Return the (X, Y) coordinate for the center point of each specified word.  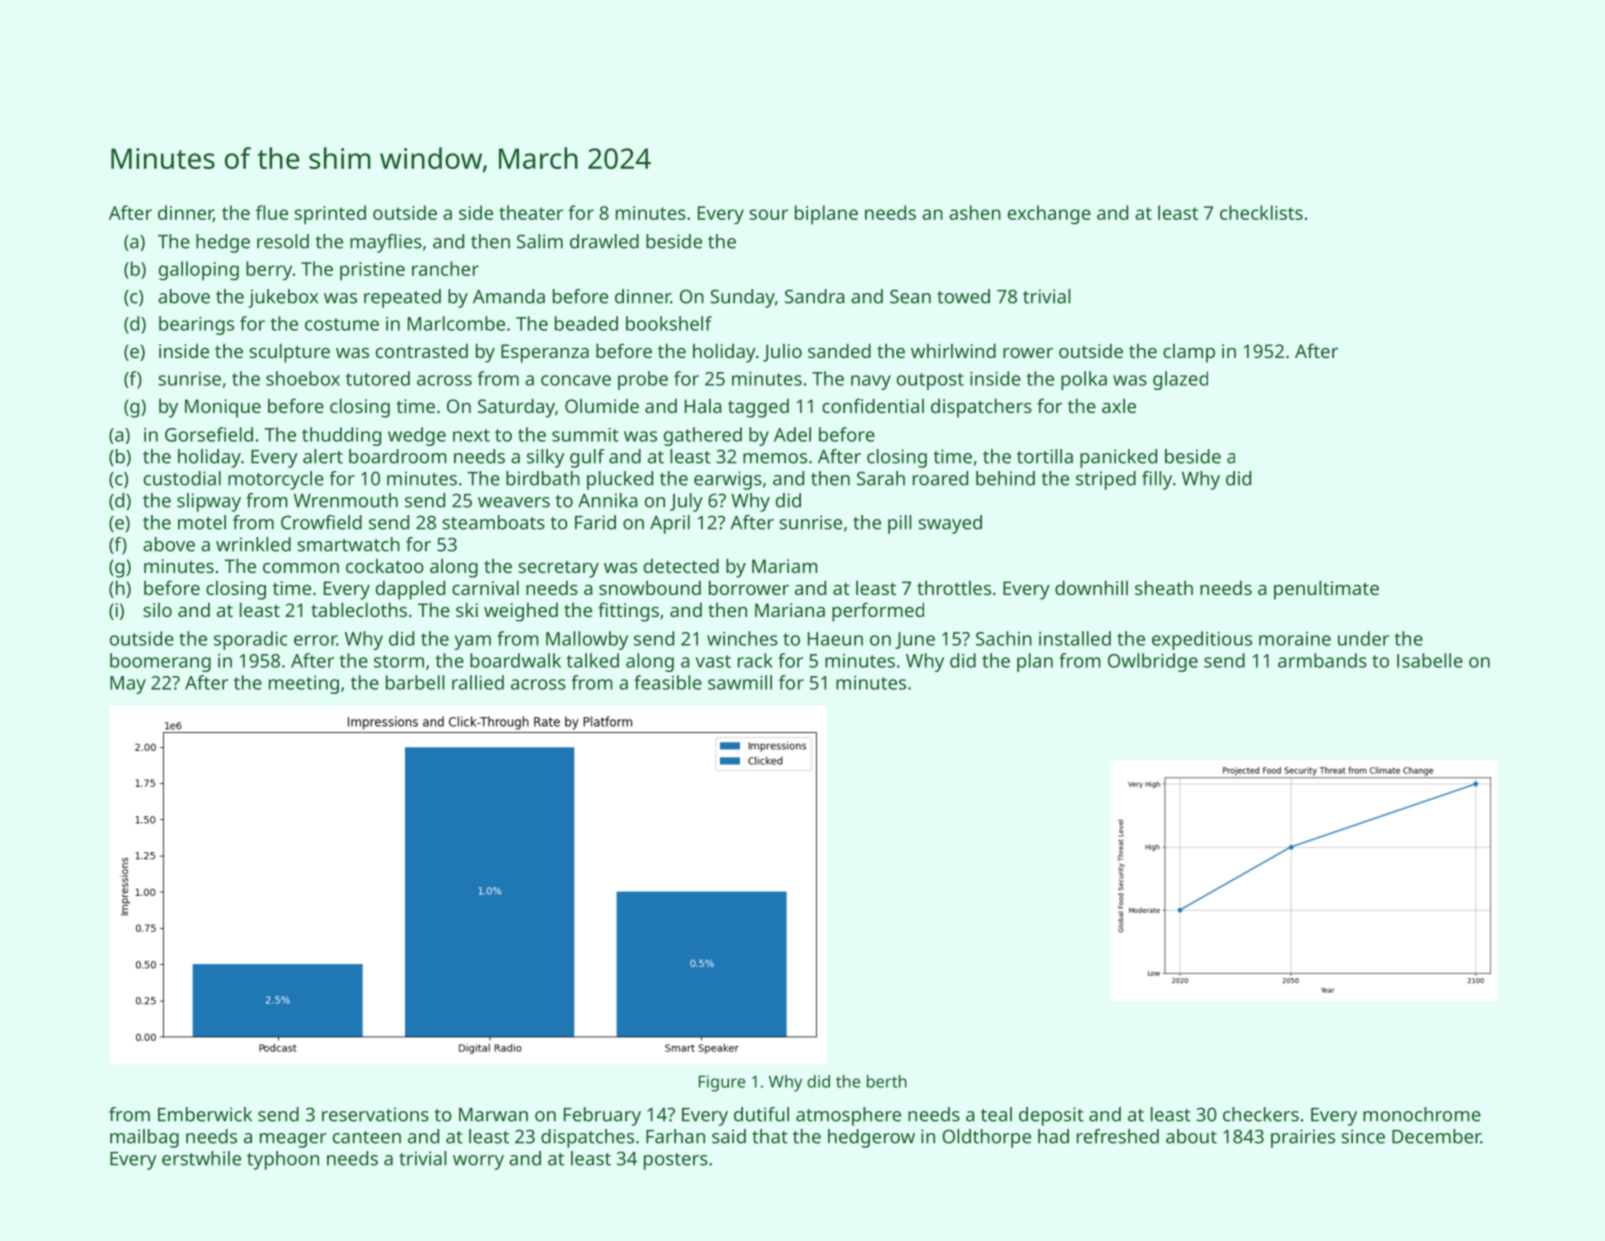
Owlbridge (1153, 662)
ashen (975, 212)
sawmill (740, 682)
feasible (668, 682)
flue (272, 212)
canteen (367, 1137)
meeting (304, 685)
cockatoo (385, 566)
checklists (1261, 212)
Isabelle (1430, 660)
